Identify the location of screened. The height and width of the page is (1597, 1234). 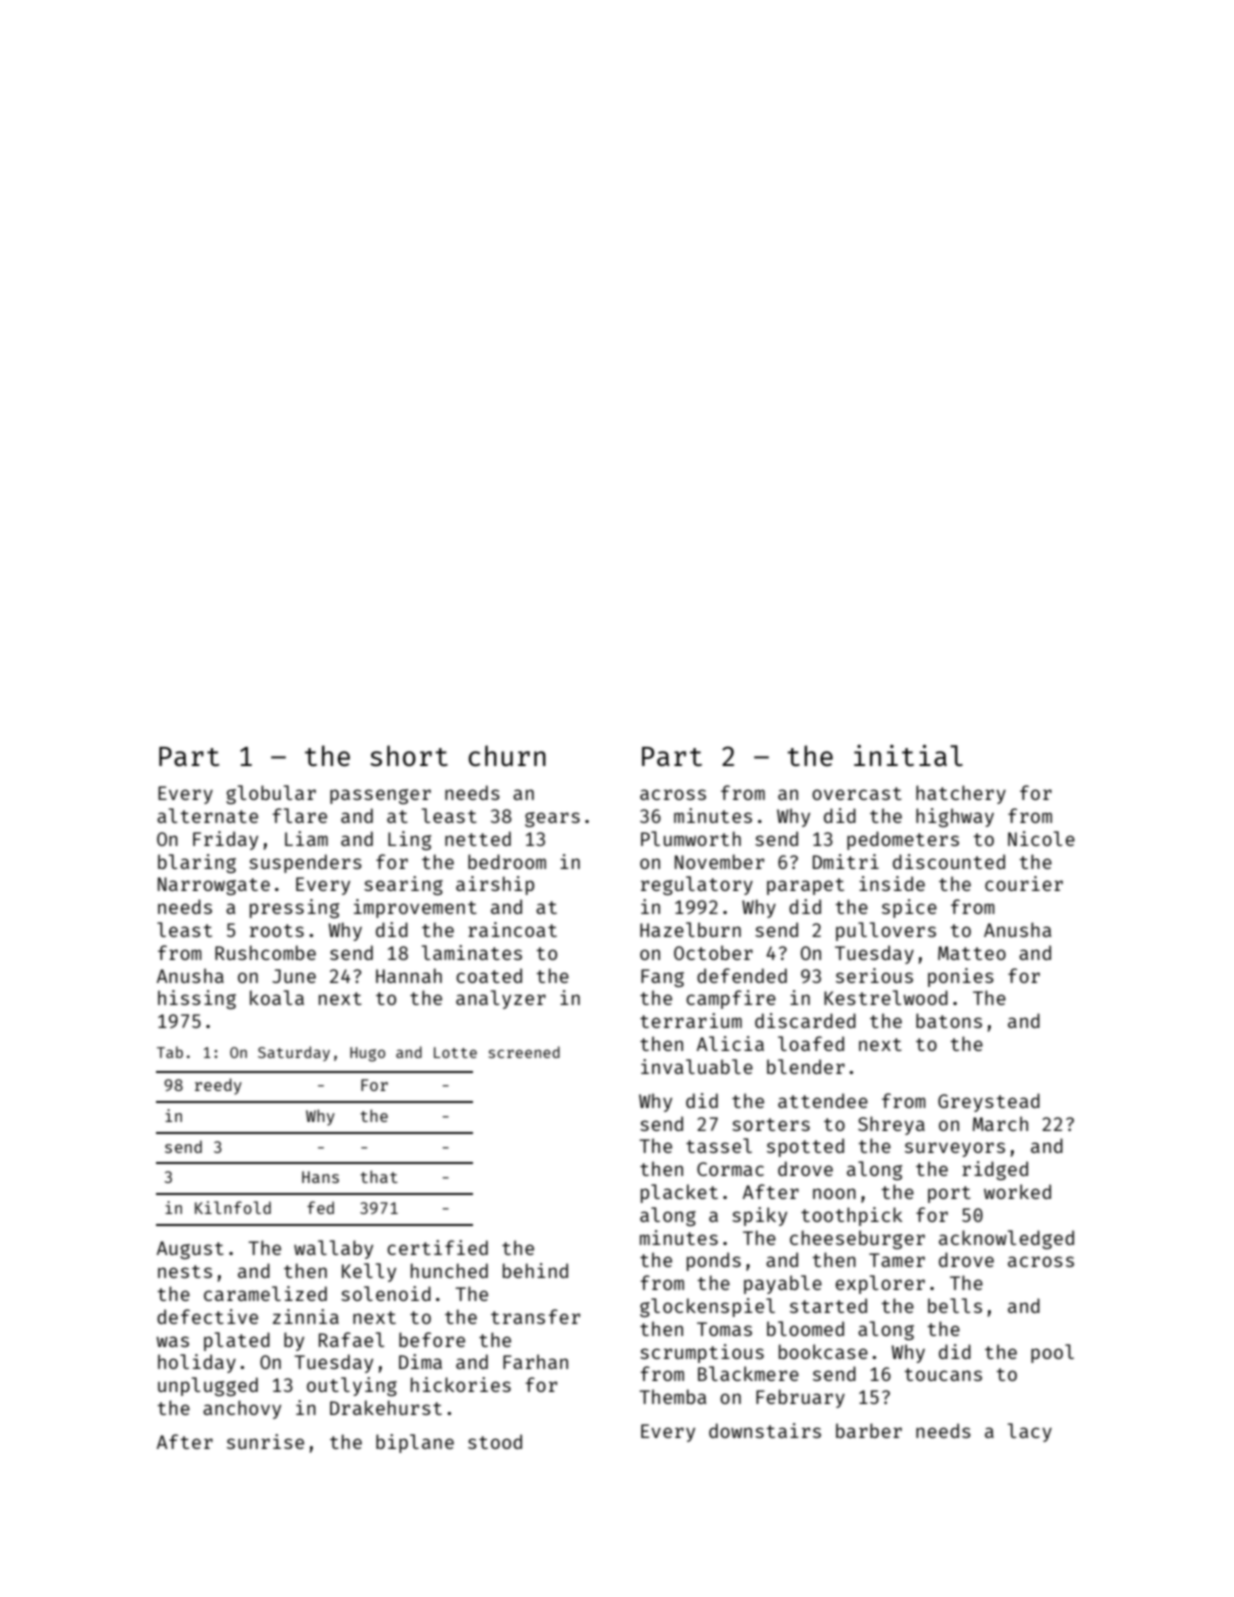
(524, 1052).
